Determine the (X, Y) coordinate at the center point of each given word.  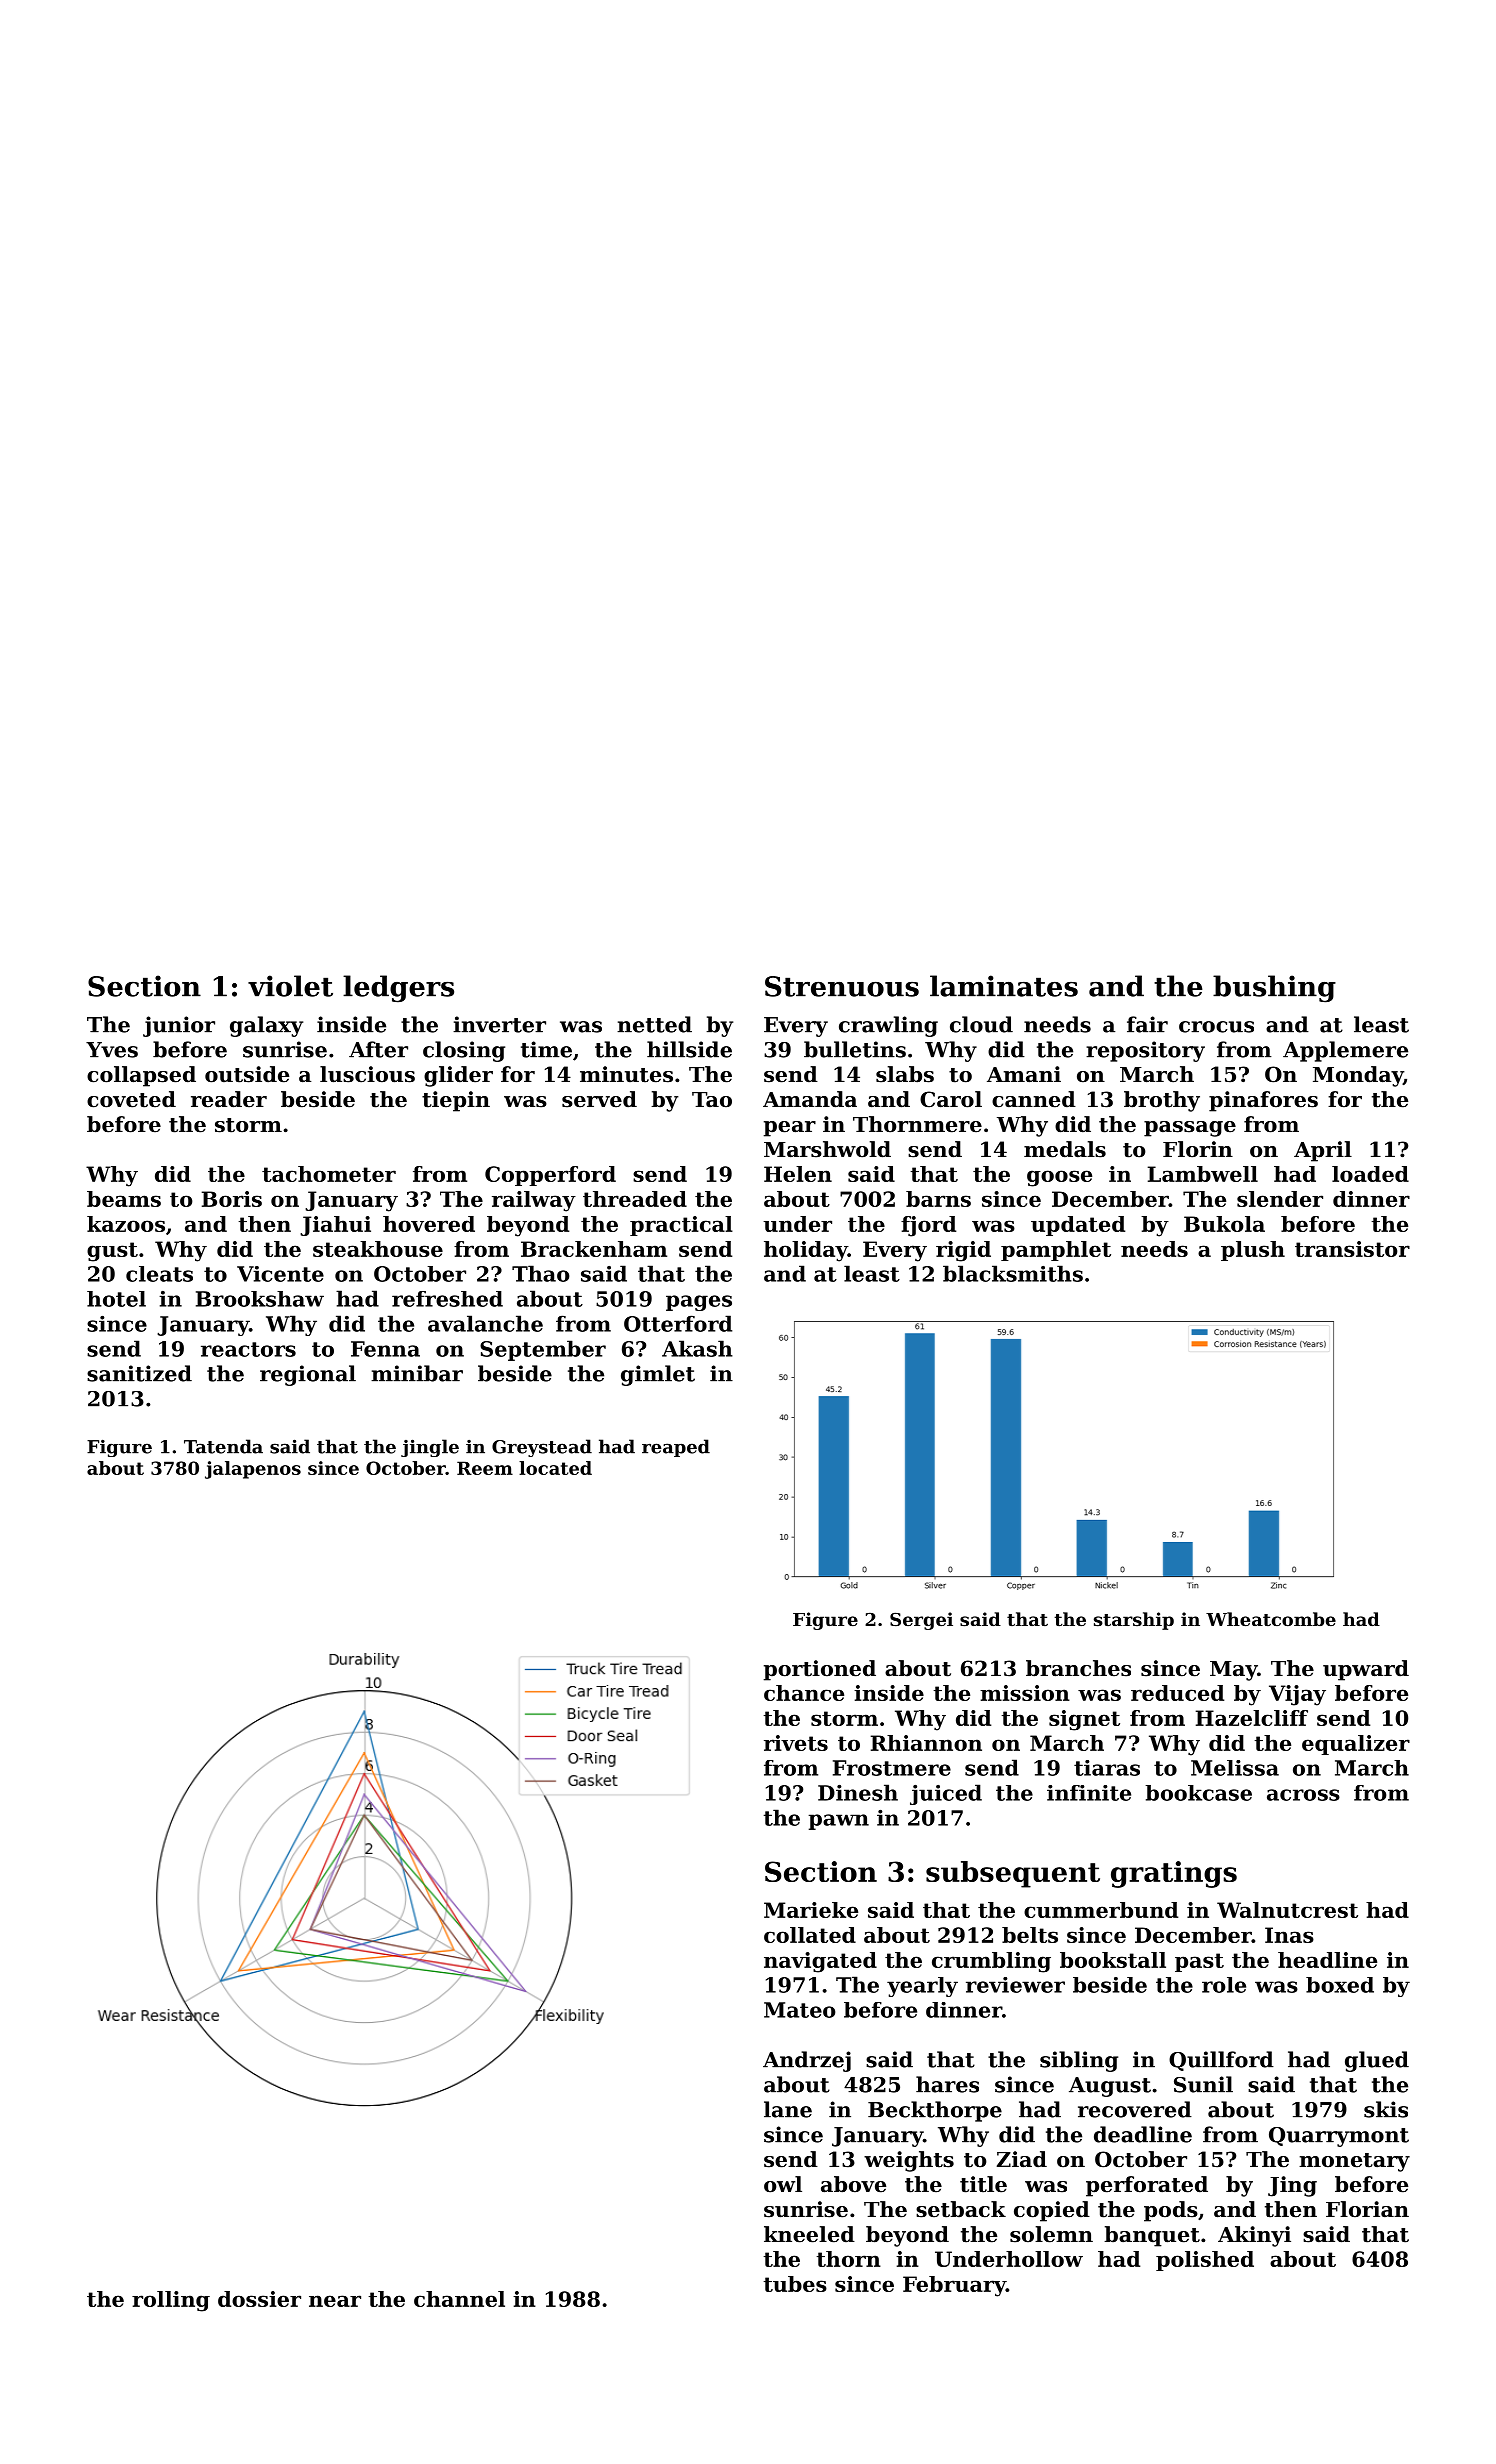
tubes (795, 2284)
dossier (259, 2299)
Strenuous (842, 986)
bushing (1274, 989)
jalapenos (253, 1470)
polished (1205, 2261)
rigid (963, 1251)
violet (290, 986)
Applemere (1345, 1051)
